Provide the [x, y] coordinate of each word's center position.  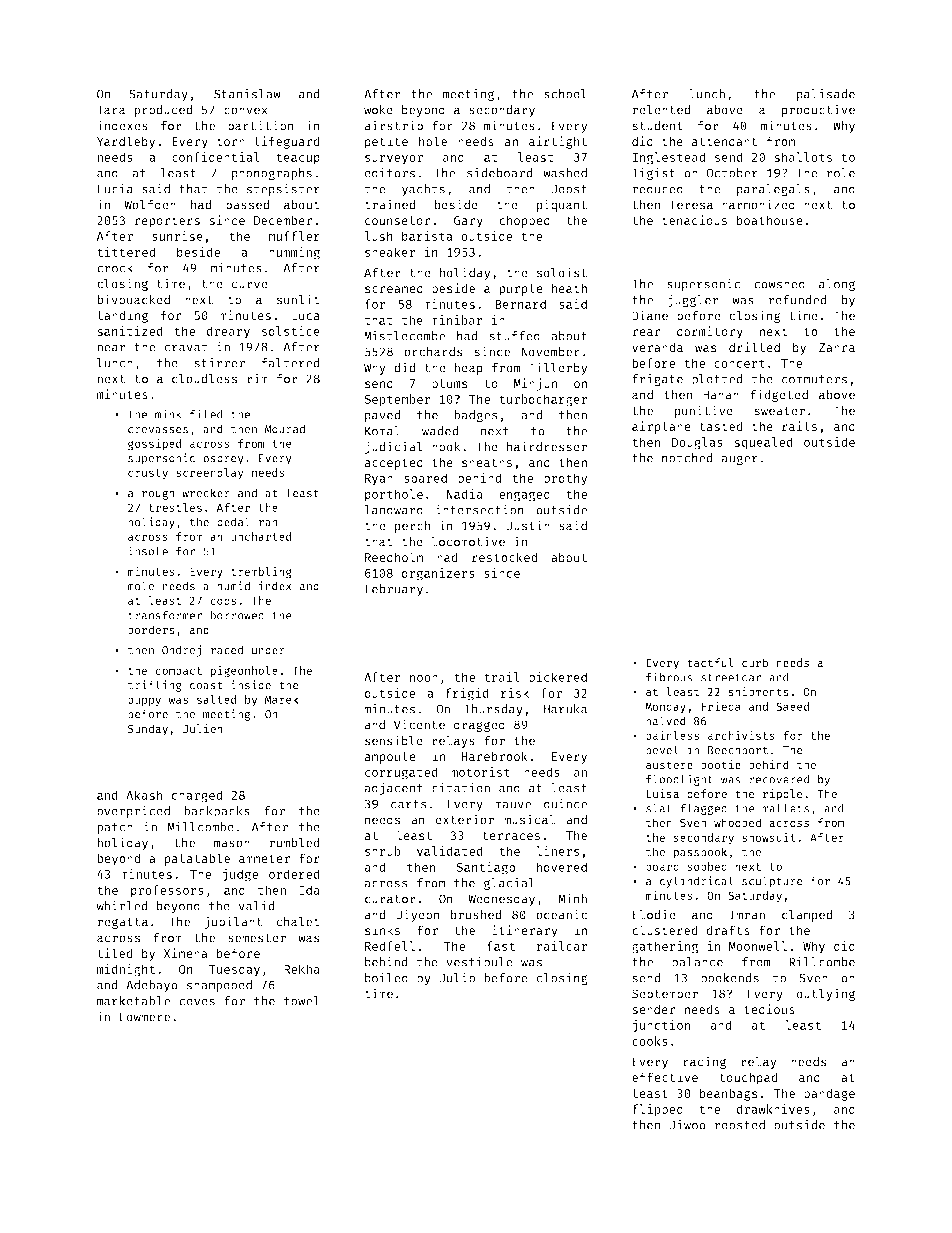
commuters [814, 379]
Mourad [285, 429]
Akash [144, 795]
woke [378, 110]
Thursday [493, 710]
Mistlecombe [404, 336]
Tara [111, 110]
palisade [826, 95]
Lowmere [145, 1017]
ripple [783, 795]
